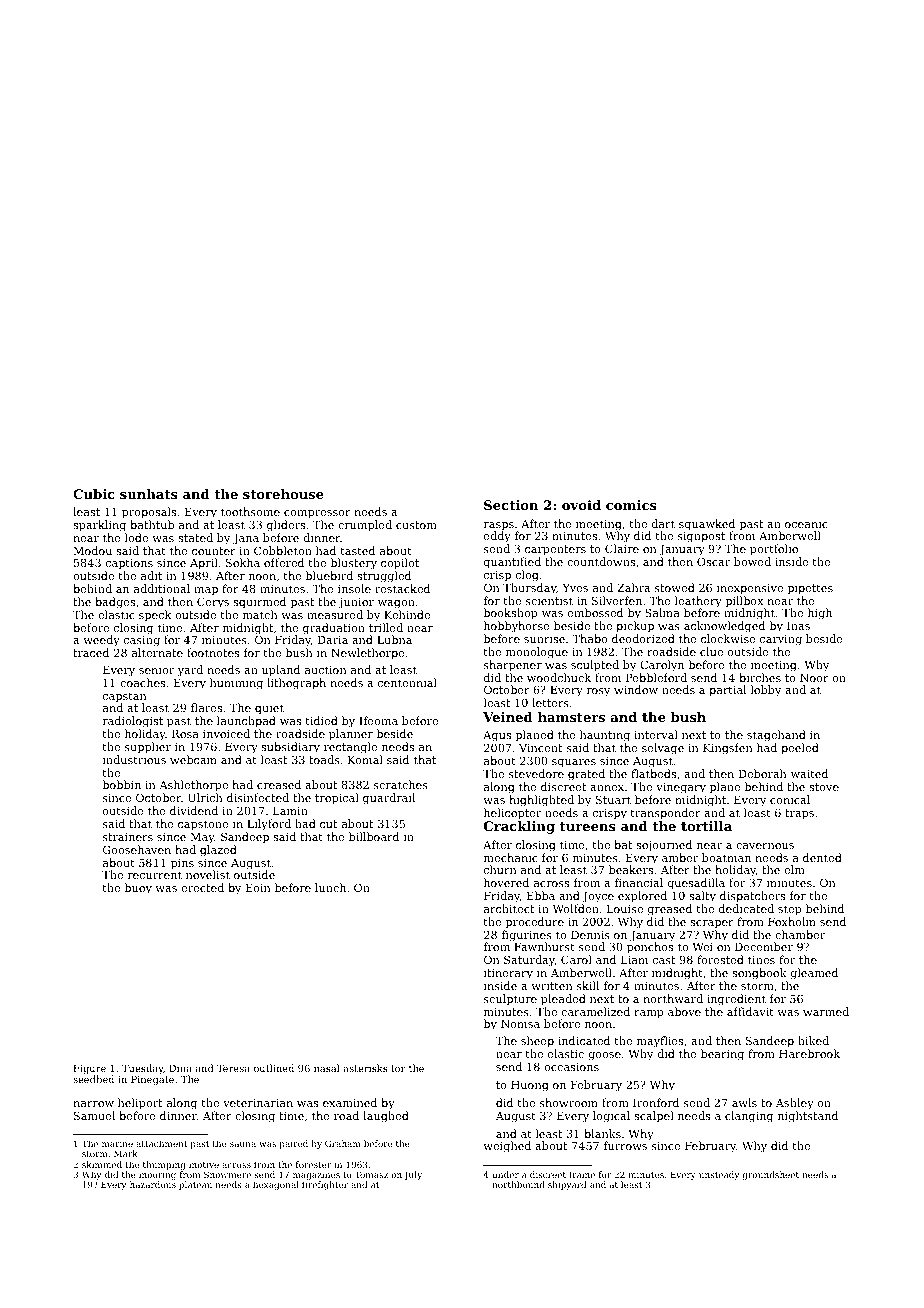 The width and height of the page is (924, 1308). Describe the element at coordinates (663, 749) in the page. I see `selvage` at that location.
